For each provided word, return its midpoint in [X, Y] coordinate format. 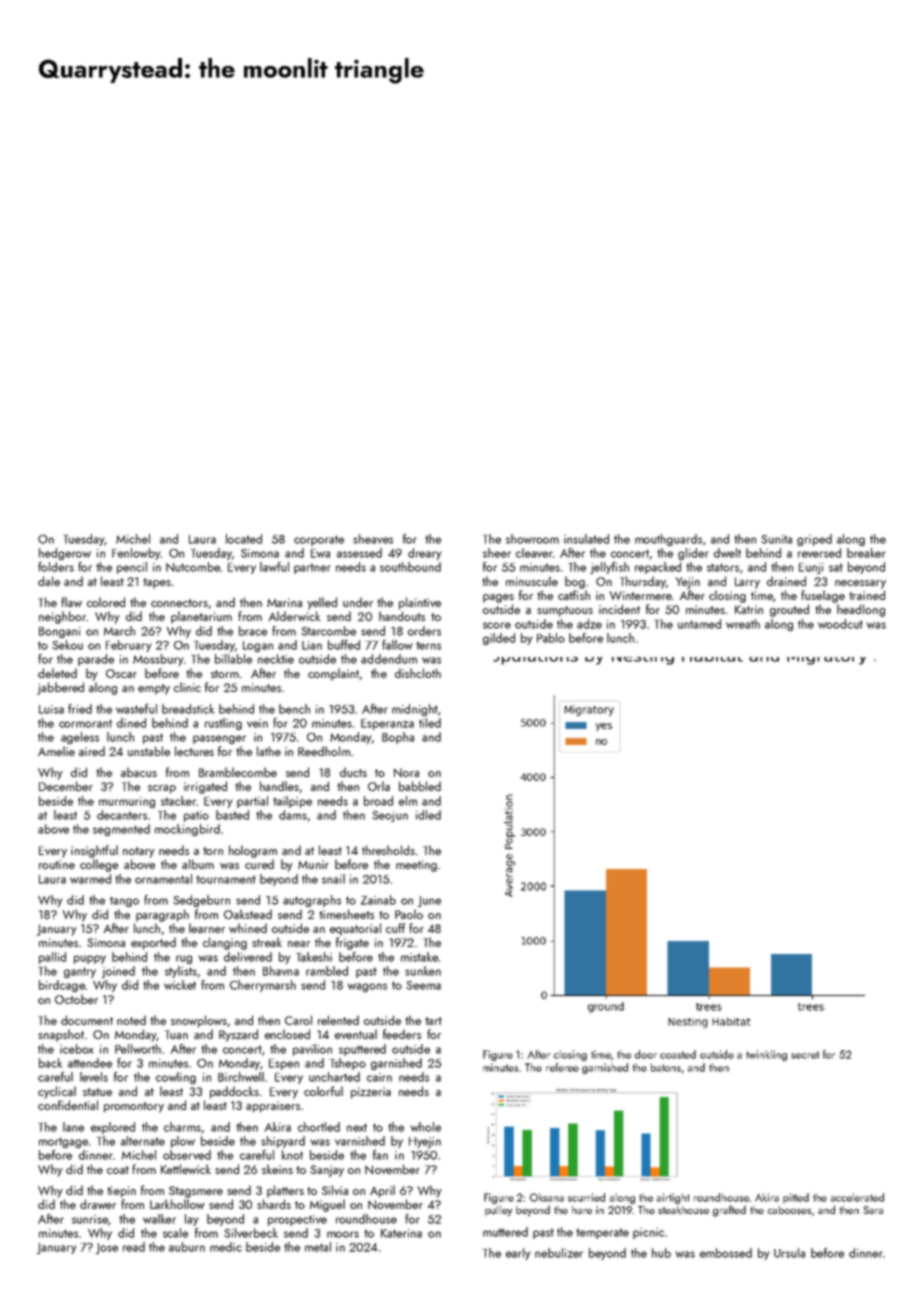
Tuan [176, 1034]
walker [159, 1219]
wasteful [136, 709]
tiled [430, 723]
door [646, 1054]
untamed [699, 624]
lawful [274, 567]
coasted [678, 1054]
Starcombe [328, 631]
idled [428, 815]
